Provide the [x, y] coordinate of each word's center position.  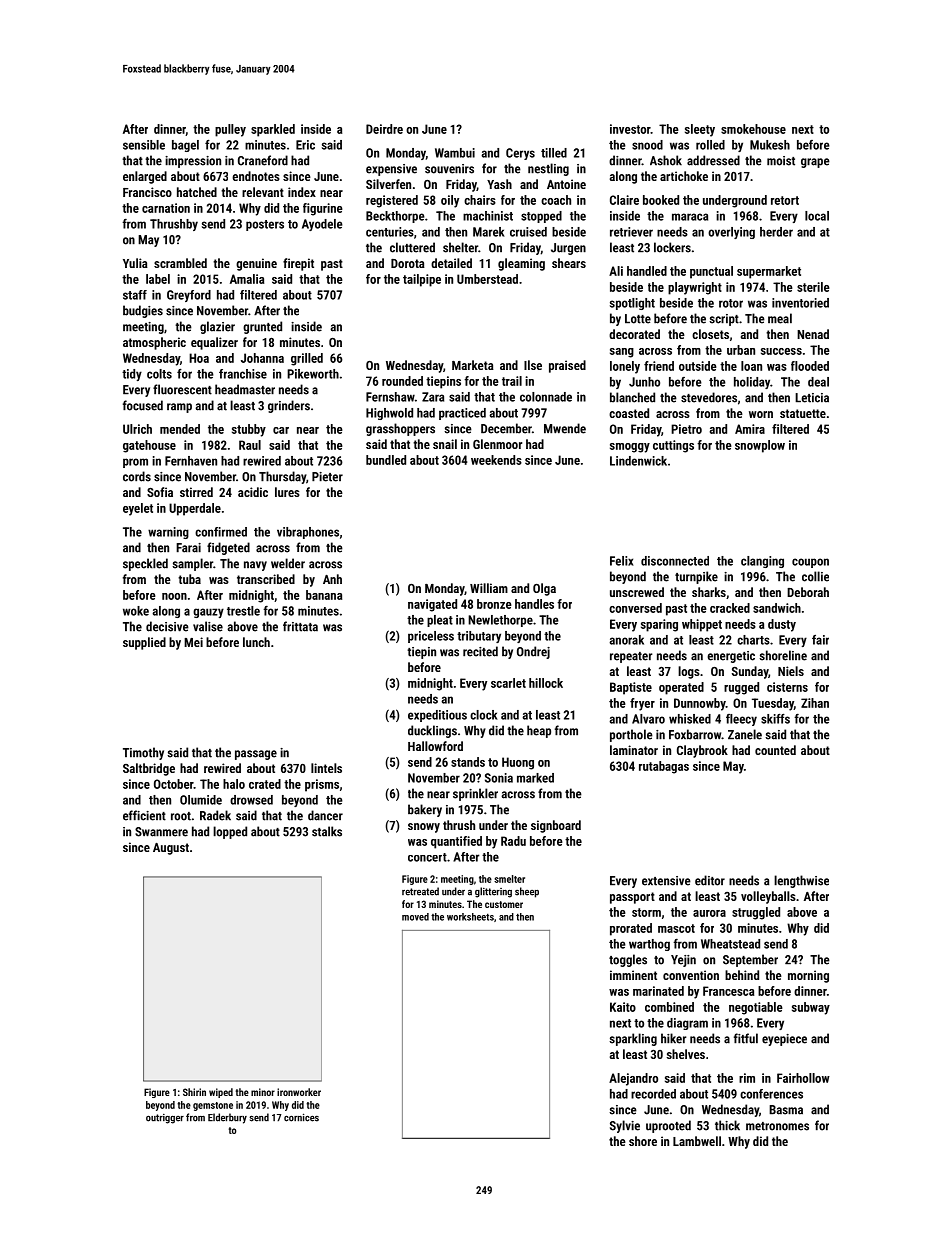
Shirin [194, 1092]
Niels [791, 671]
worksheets [470, 917]
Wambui [455, 153]
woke [136, 611]
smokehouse [753, 129]
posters [265, 225]
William [489, 588]
